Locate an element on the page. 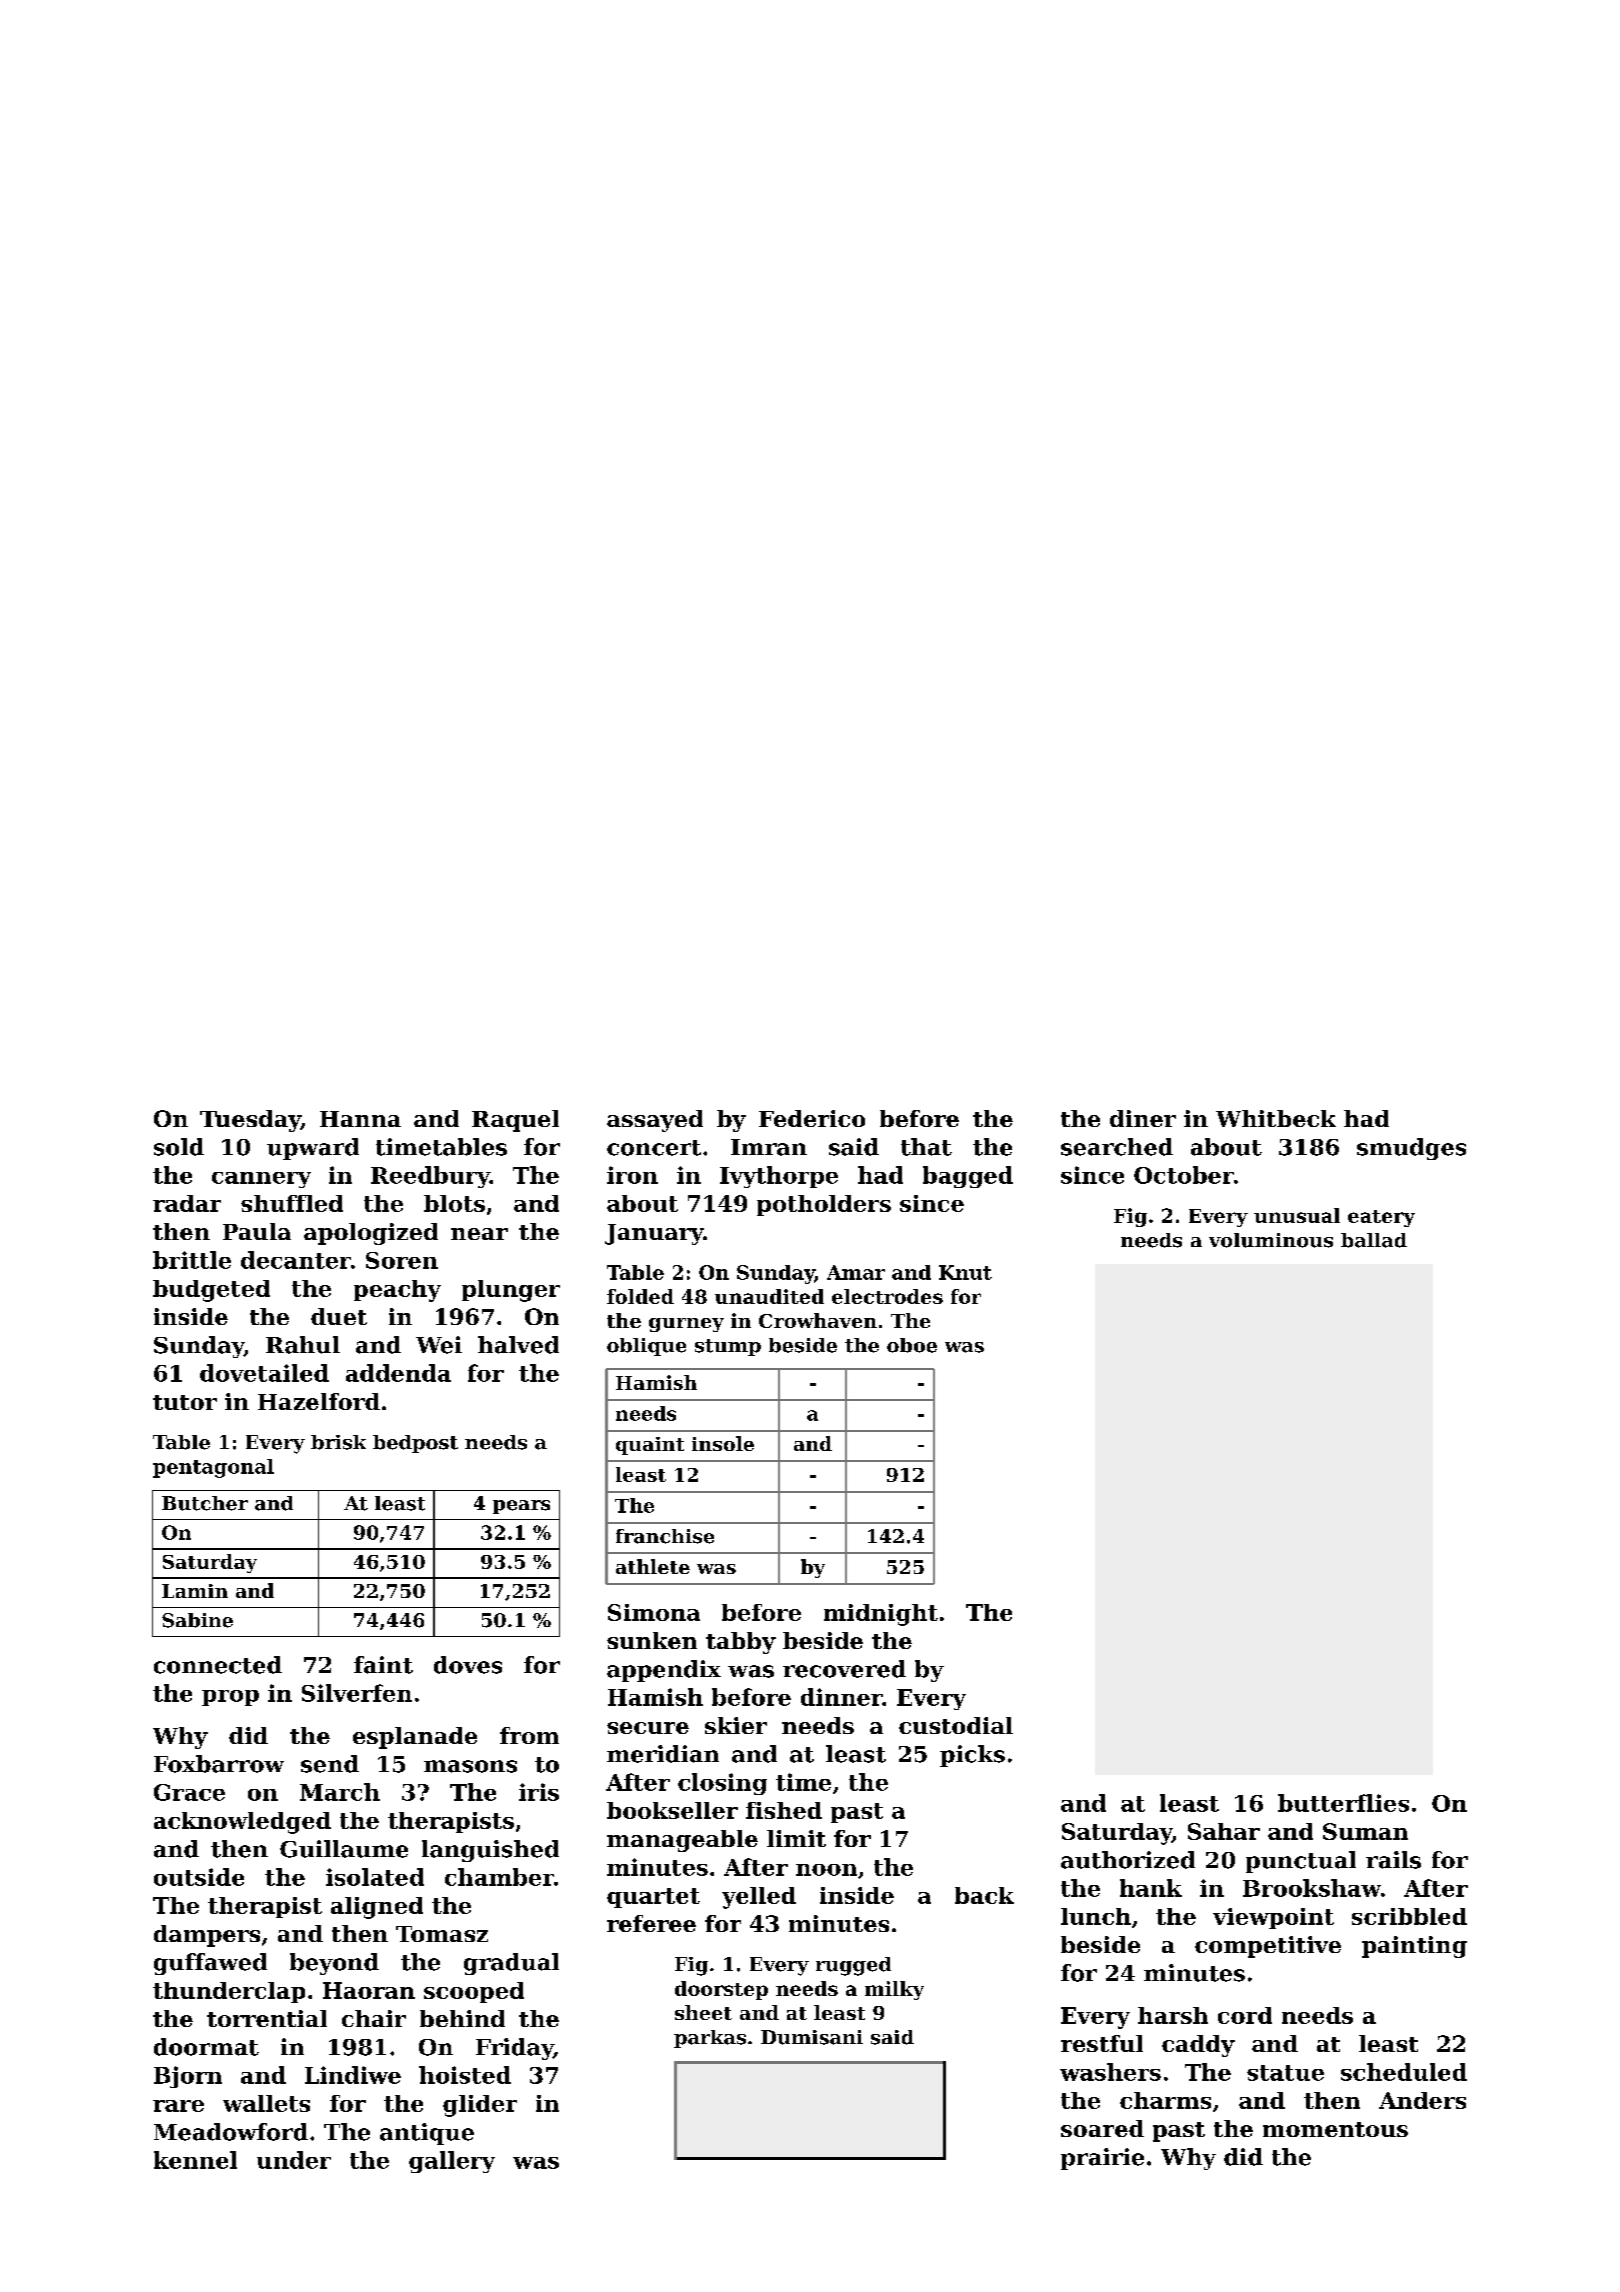 Image resolution: width=1620 pixels, height=2292 pixels. insole is located at coordinates (723, 1443).
